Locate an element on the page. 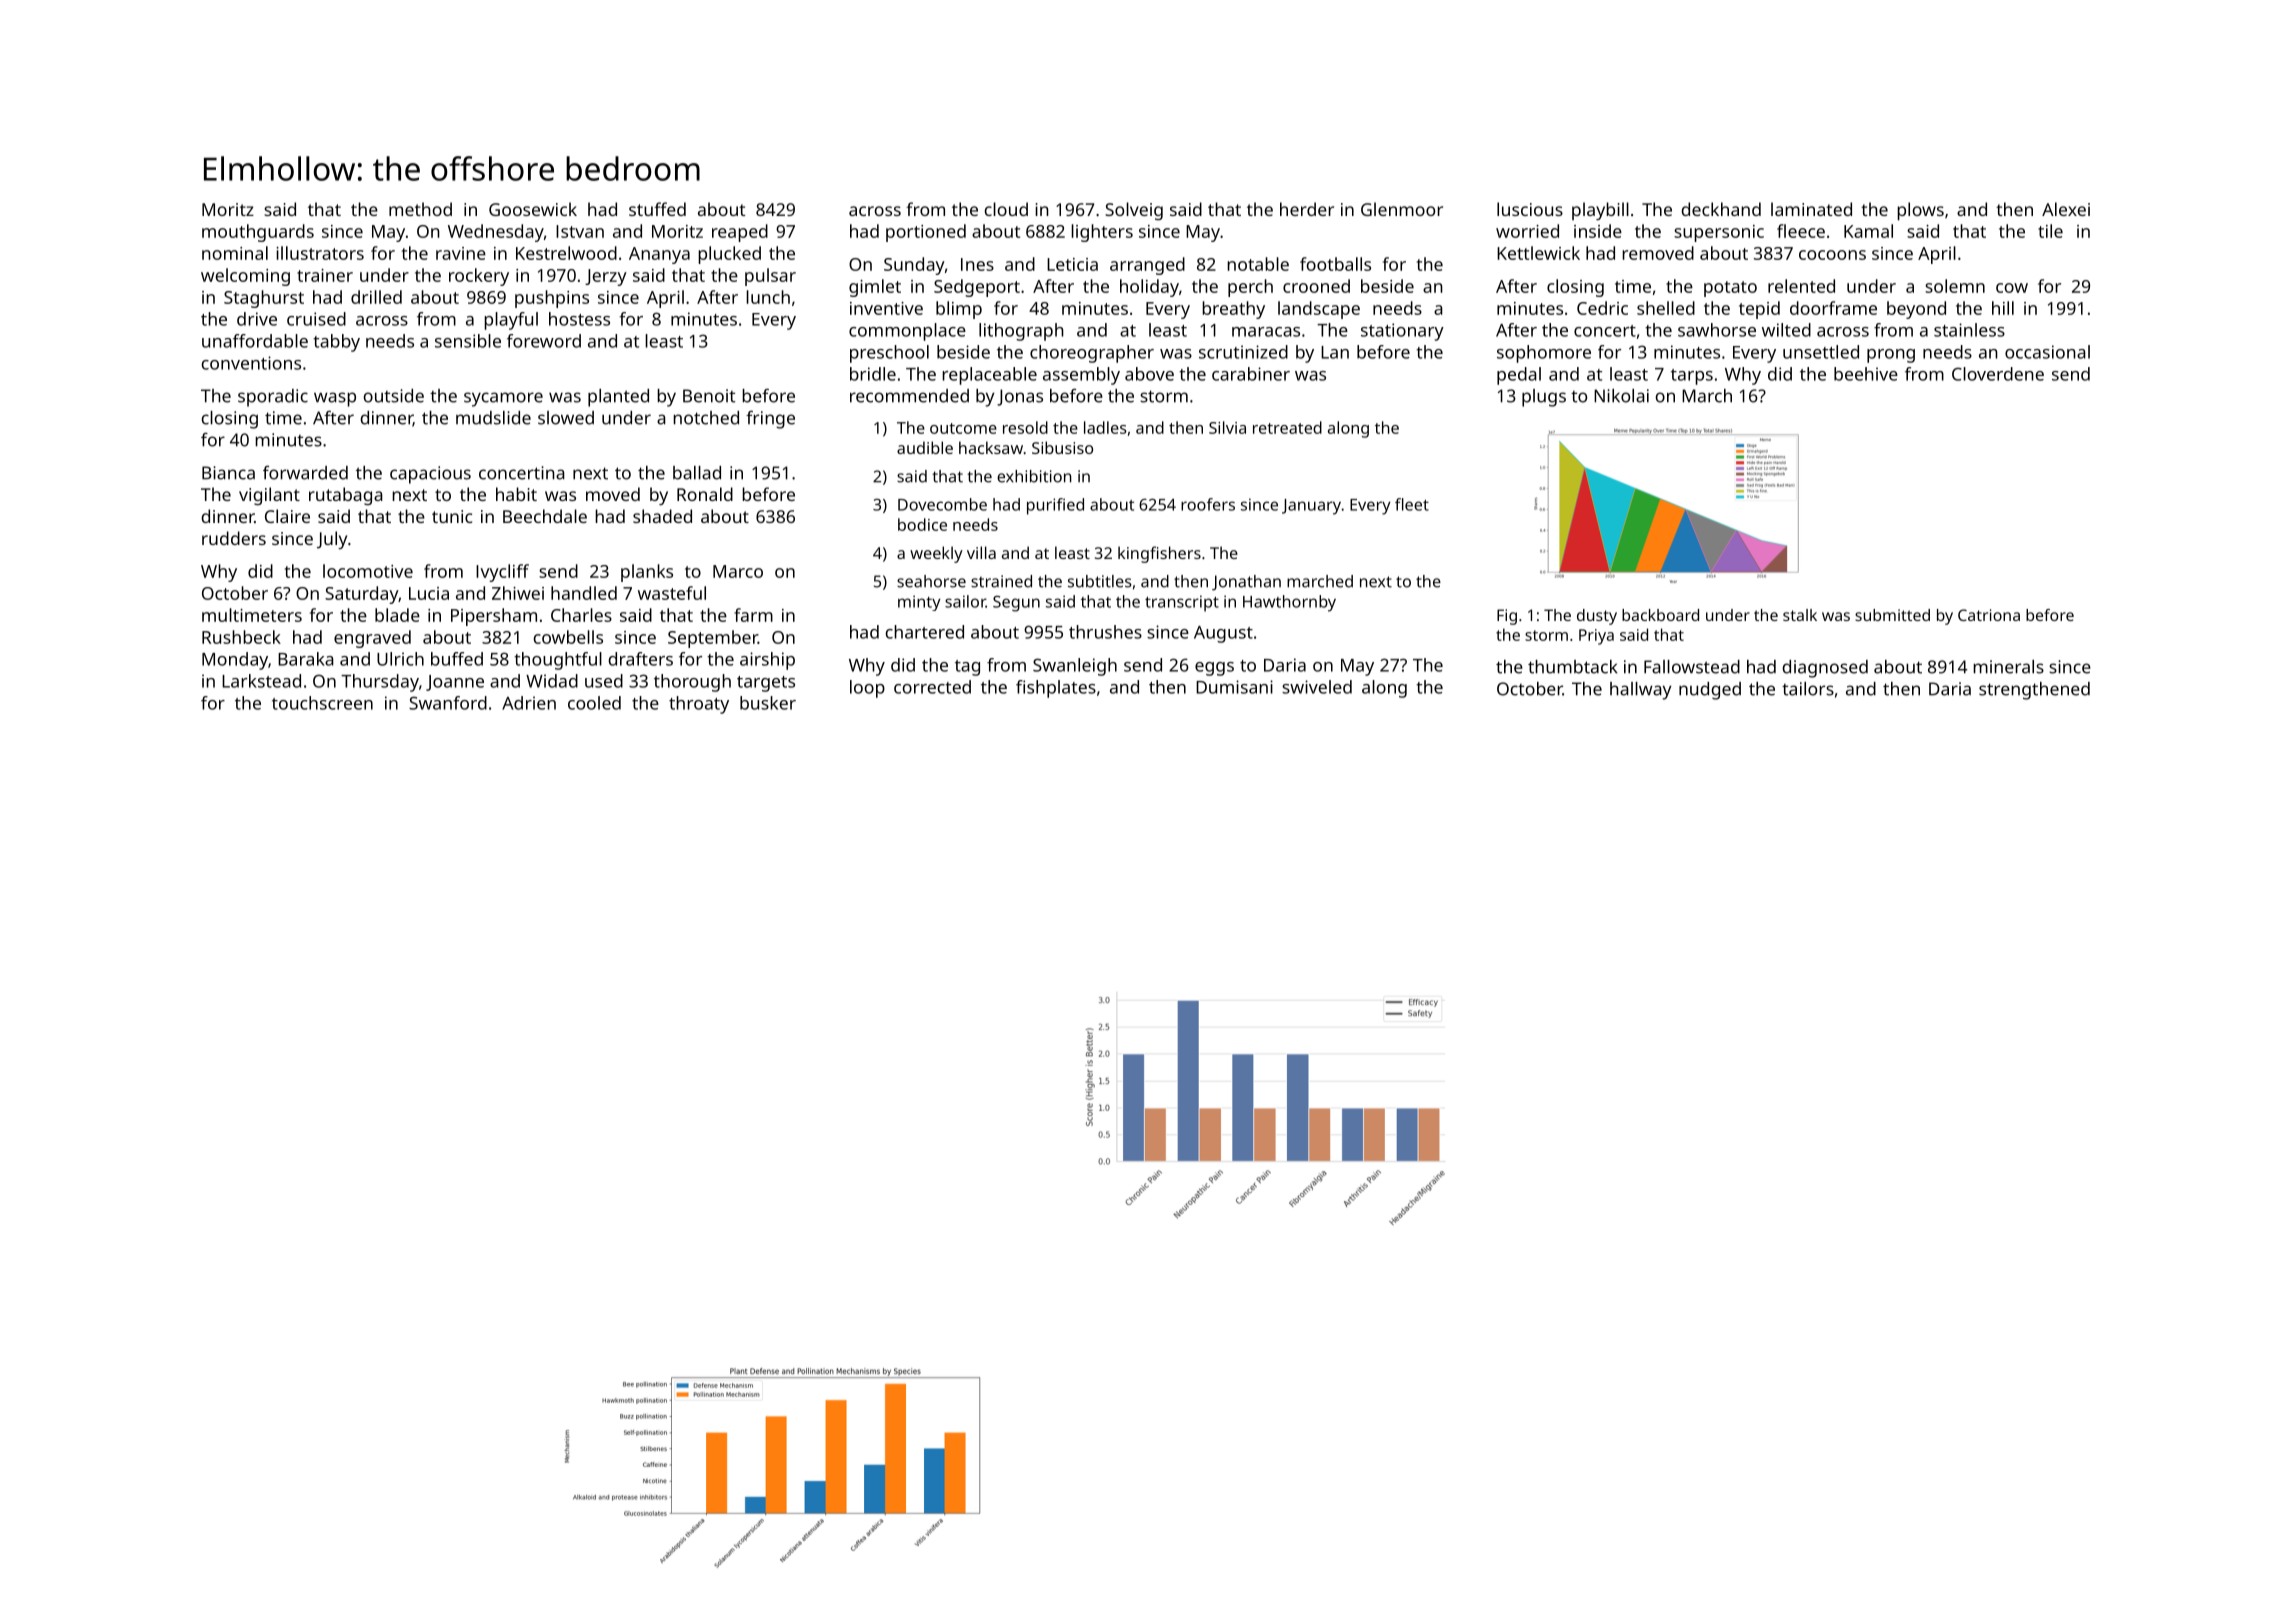  cloud is located at coordinates (1006, 209).
